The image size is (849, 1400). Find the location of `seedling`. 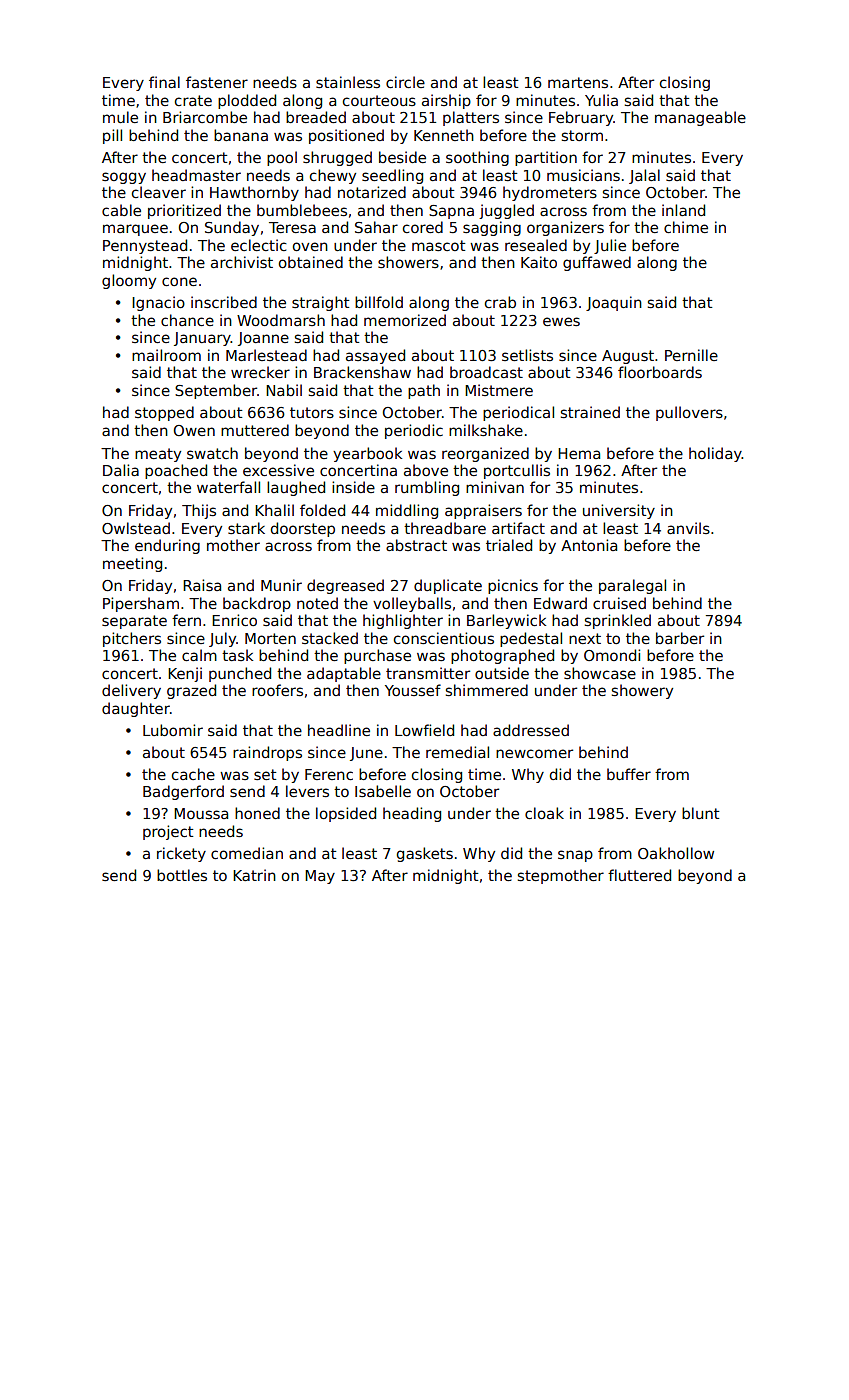

seedling is located at coordinates (392, 176).
